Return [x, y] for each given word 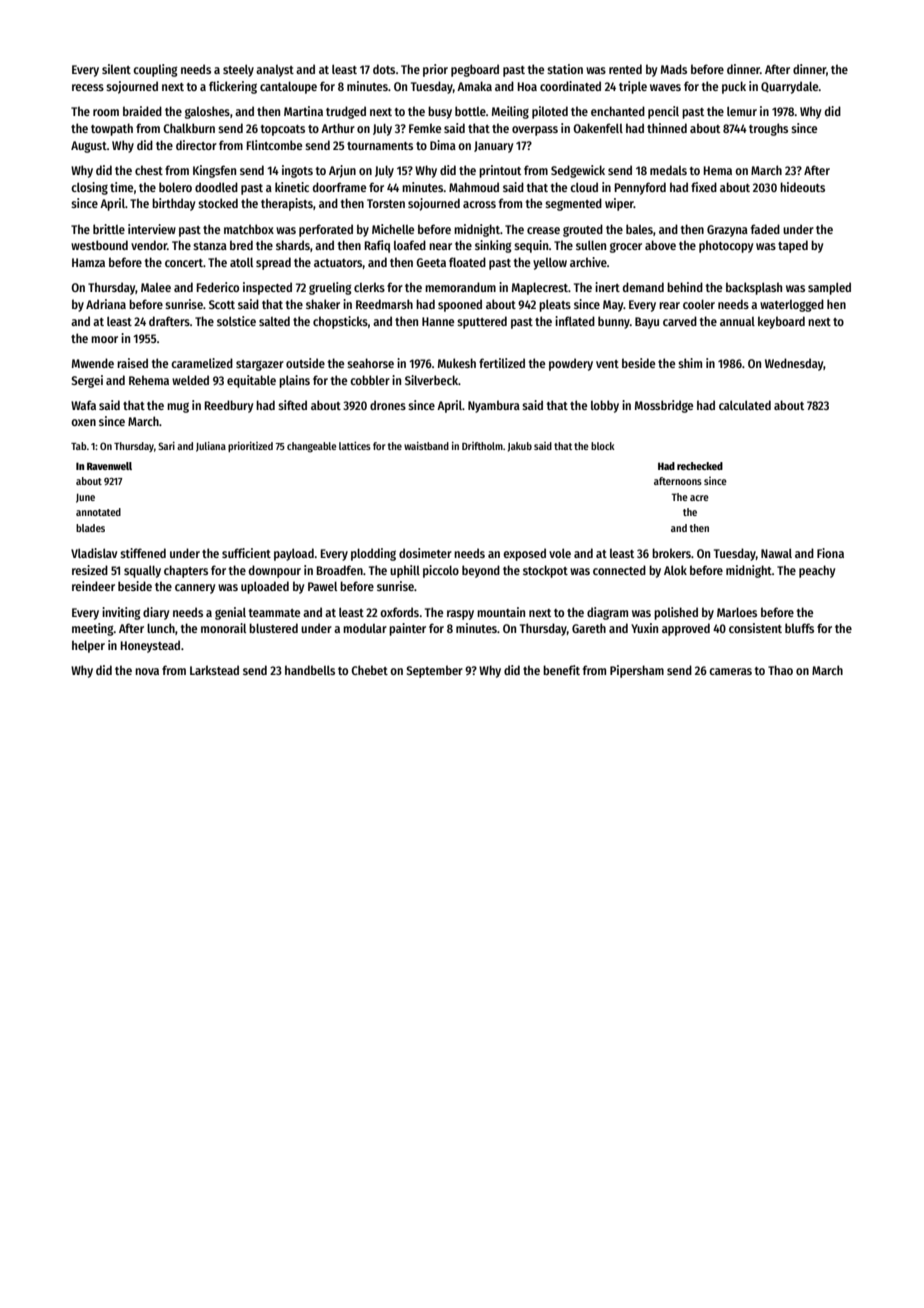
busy [440, 112]
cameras [730, 671]
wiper [619, 204]
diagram [607, 613]
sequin [531, 246]
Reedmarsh [384, 304]
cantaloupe [288, 87]
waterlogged [792, 305]
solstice [236, 321]
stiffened [143, 553]
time [121, 187]
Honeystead [150, 646]
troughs [768, 129]
